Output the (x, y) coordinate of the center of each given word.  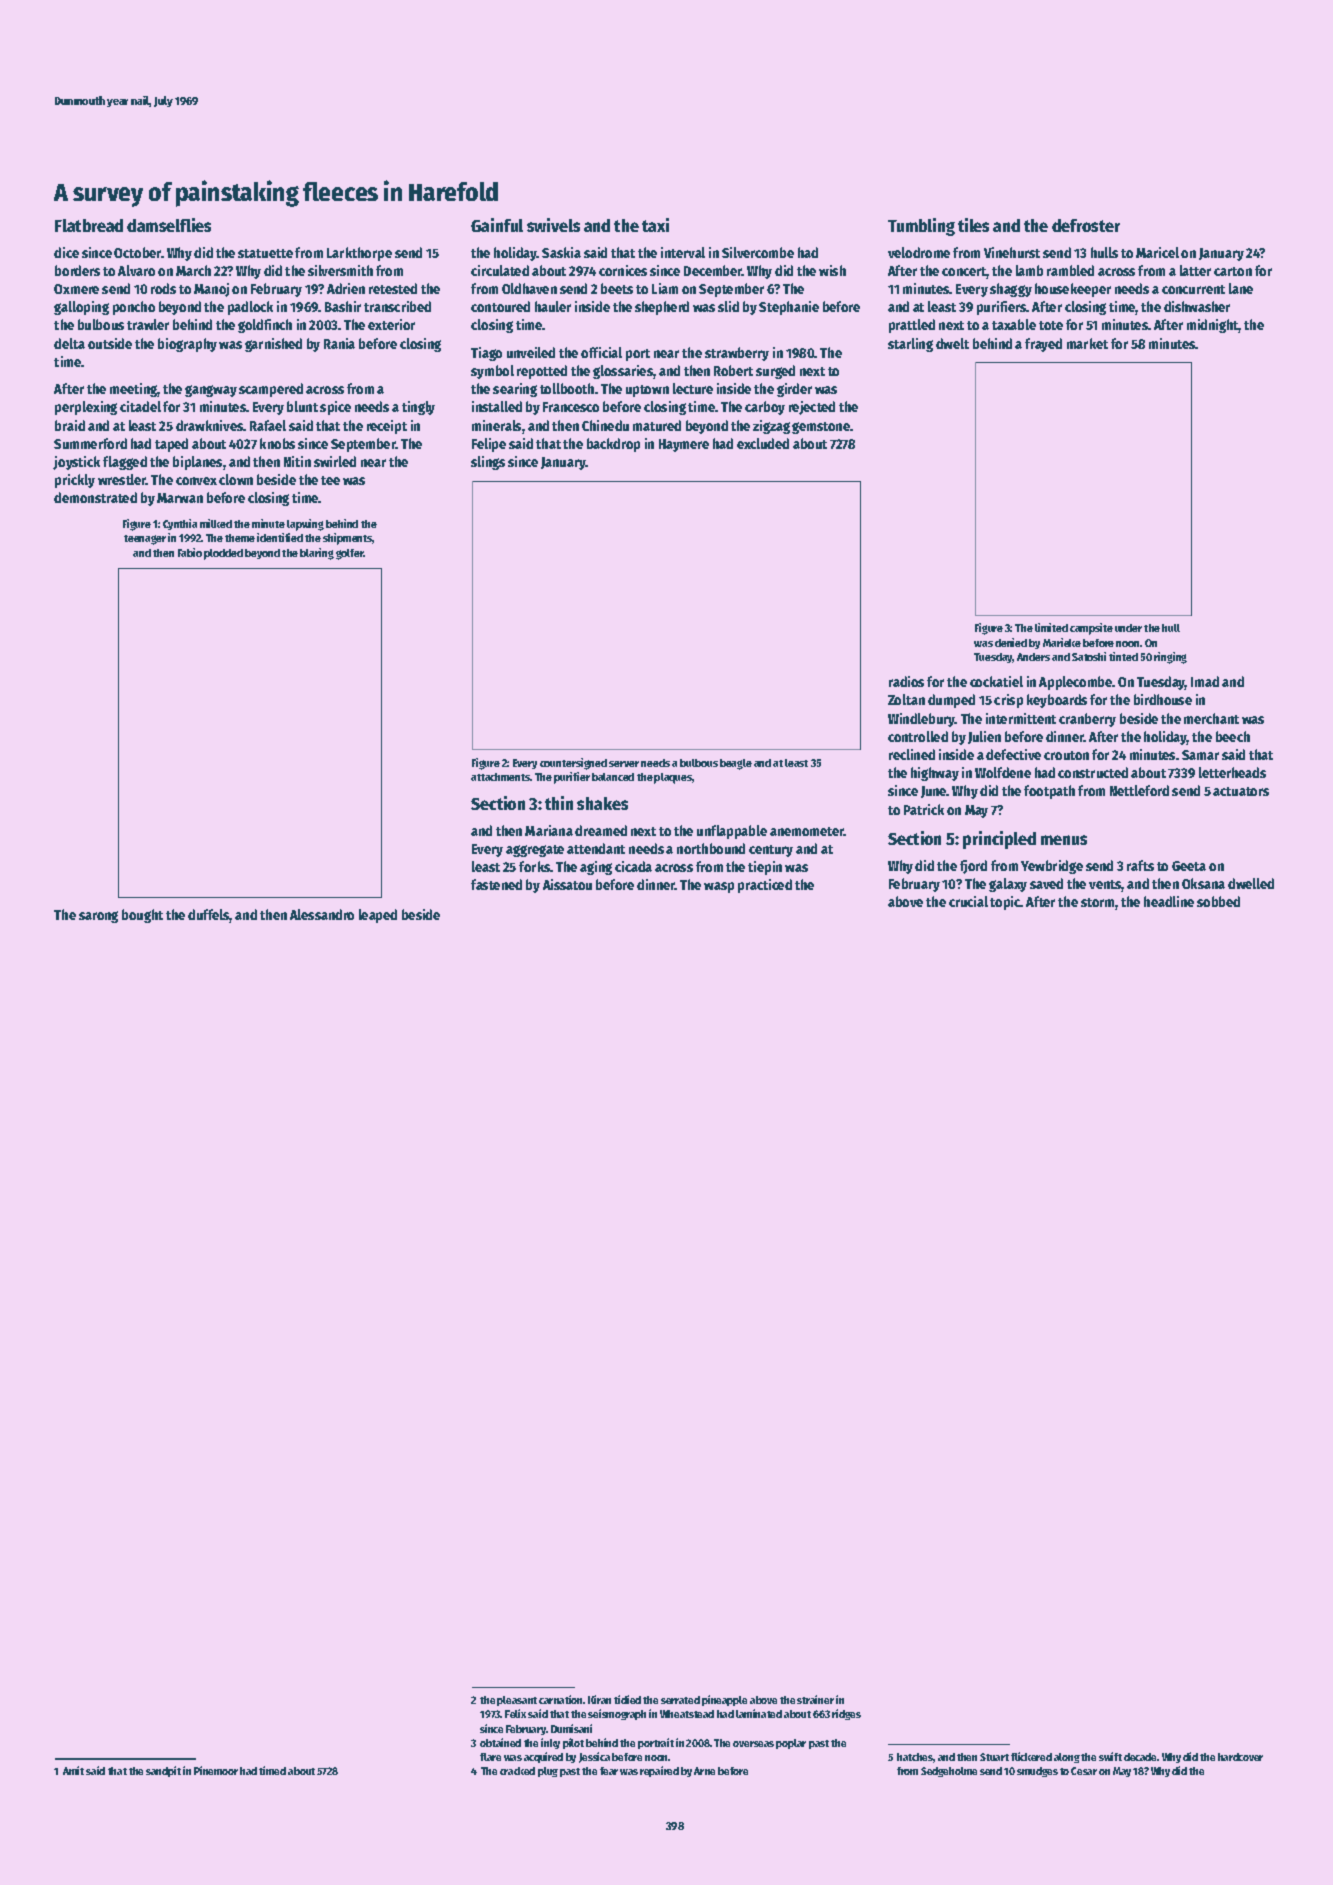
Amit (73, 1770)
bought (142, 916)
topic (1005, 903)
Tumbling (921, 227)
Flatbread (89, 225)
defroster (1086, 225)
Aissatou (567, 884)
